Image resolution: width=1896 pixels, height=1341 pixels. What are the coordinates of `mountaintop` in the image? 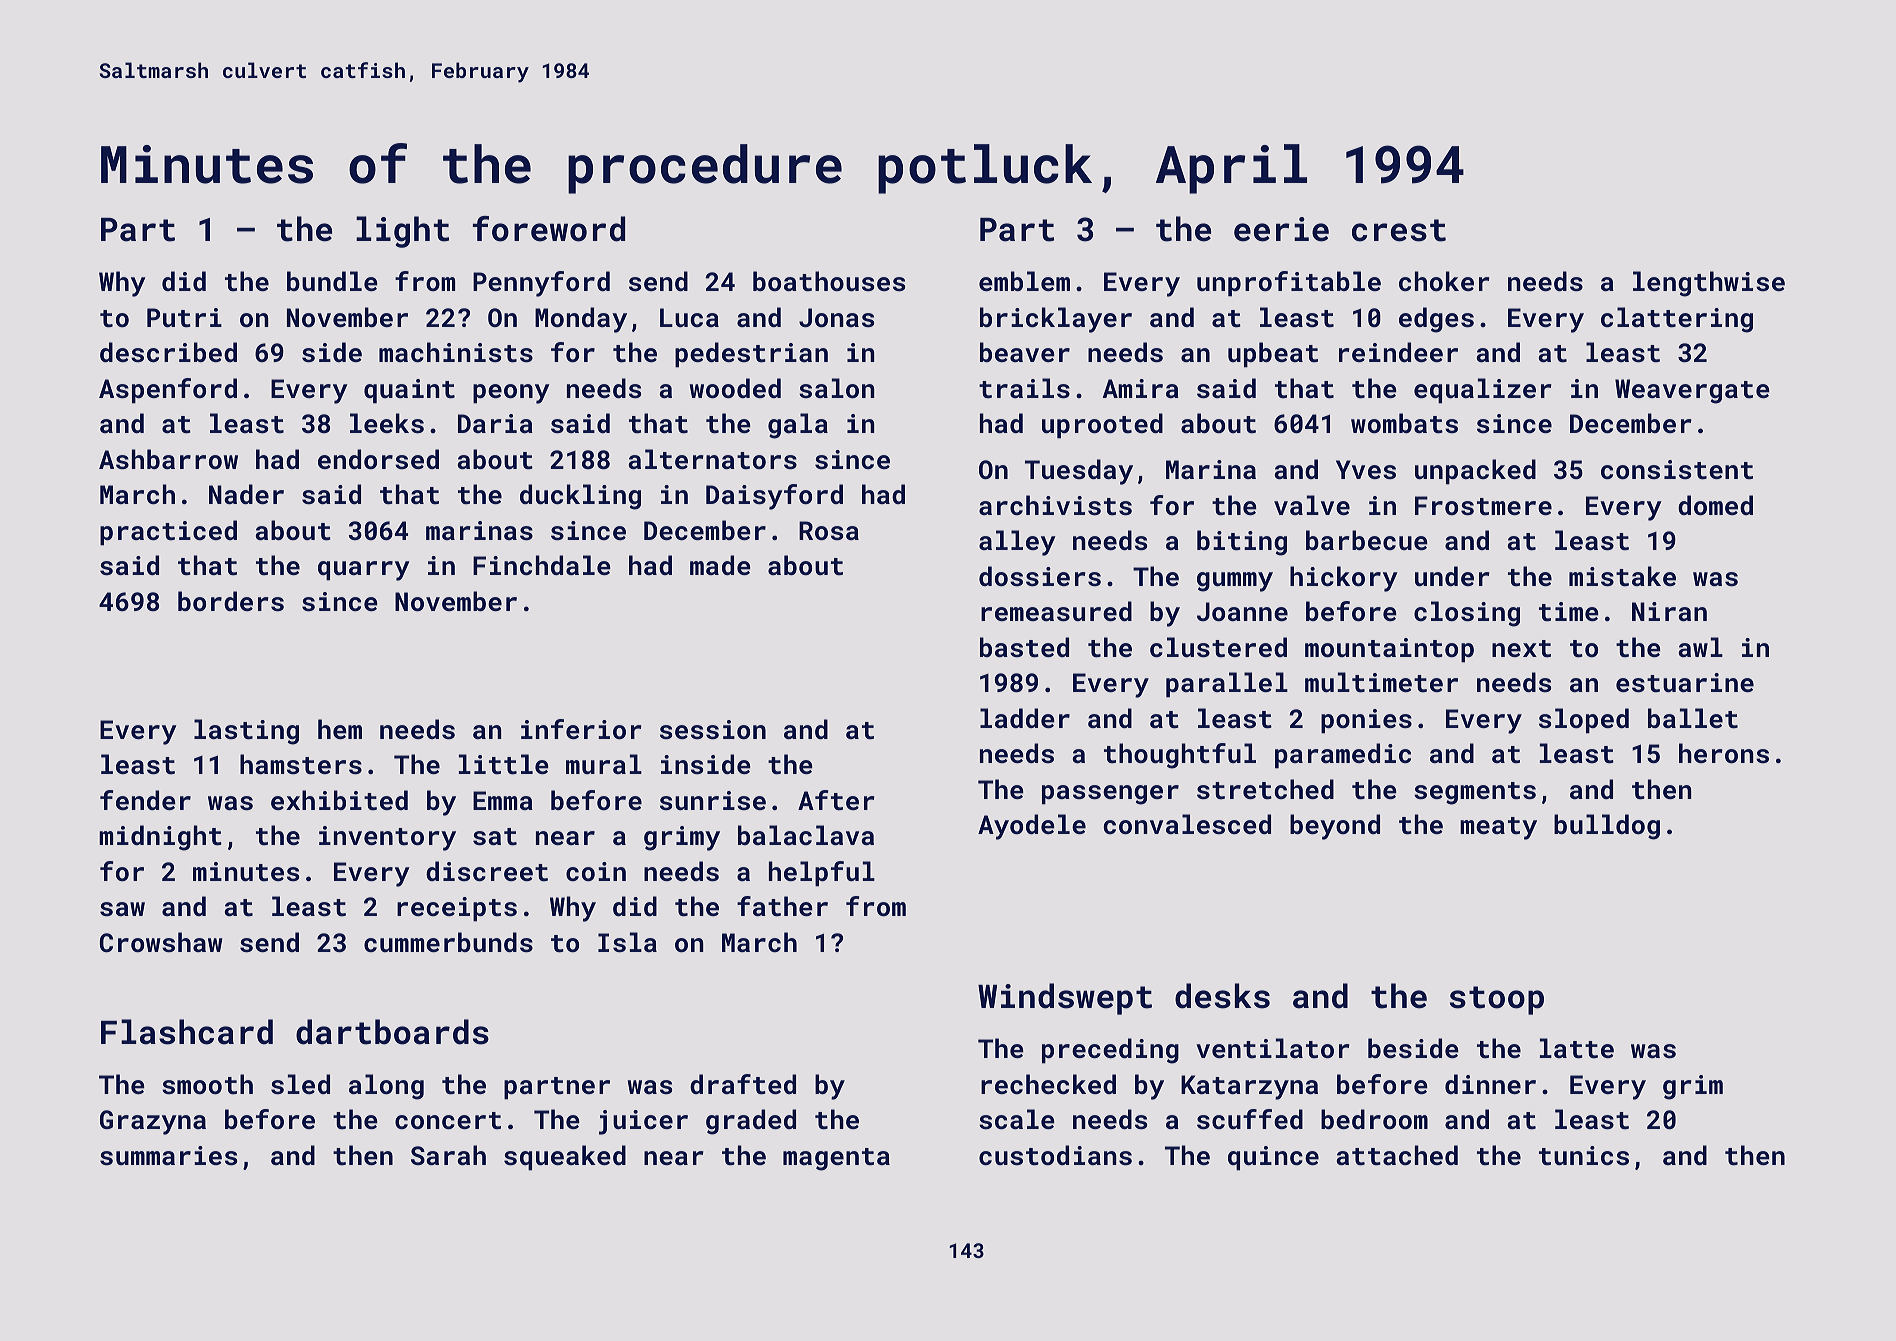 It's located at (1389, 650).
